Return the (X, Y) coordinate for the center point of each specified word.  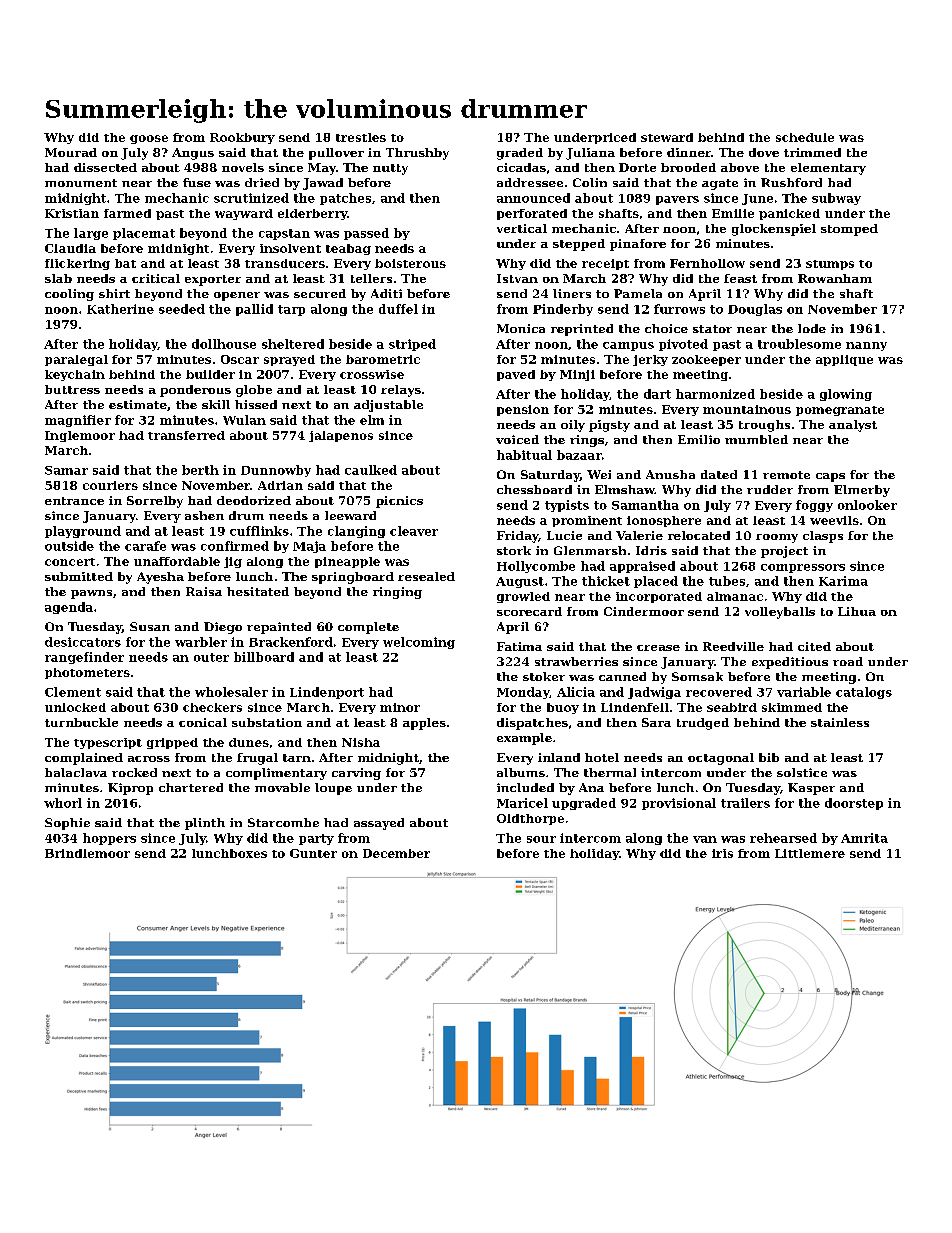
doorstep (854, 804)
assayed (379, 824)
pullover (336, 154)
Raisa (204, 591)
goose (149, 139)
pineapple (347, 562)
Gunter (313, 853)
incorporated (659, 597)
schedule (805, 137)
